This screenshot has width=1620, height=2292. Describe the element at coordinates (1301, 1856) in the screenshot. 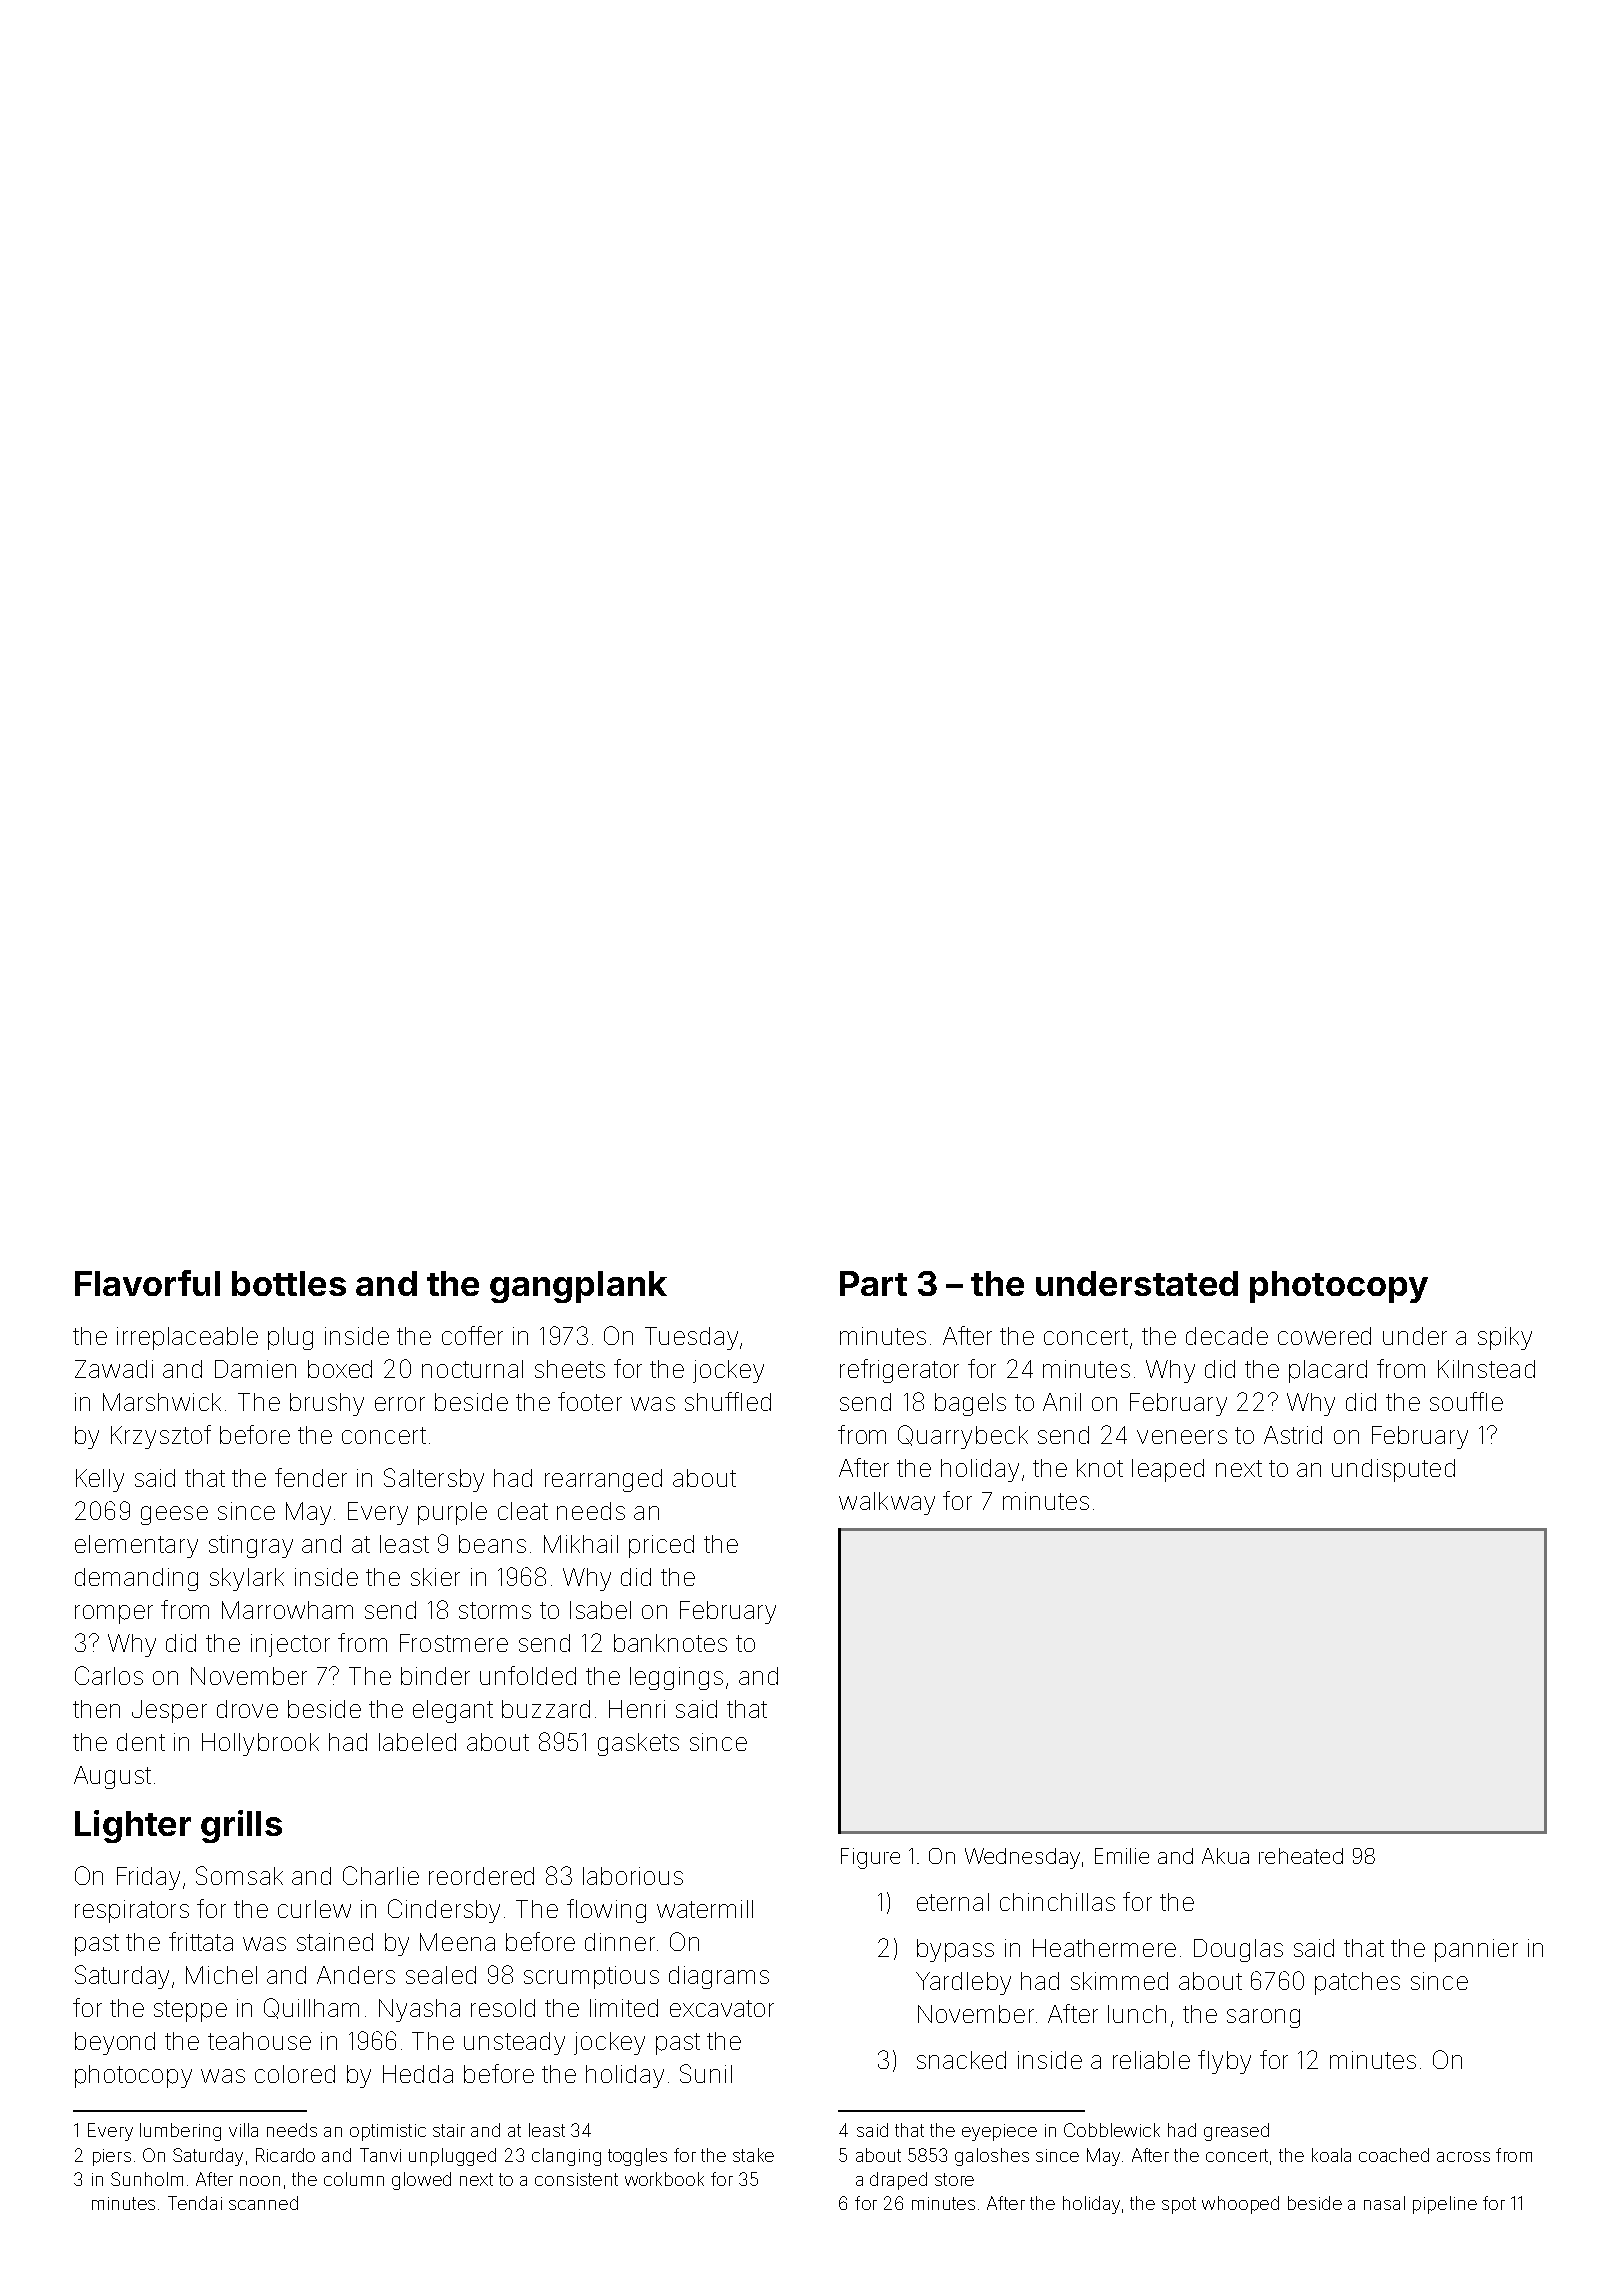

I see `reheated` at that location.
